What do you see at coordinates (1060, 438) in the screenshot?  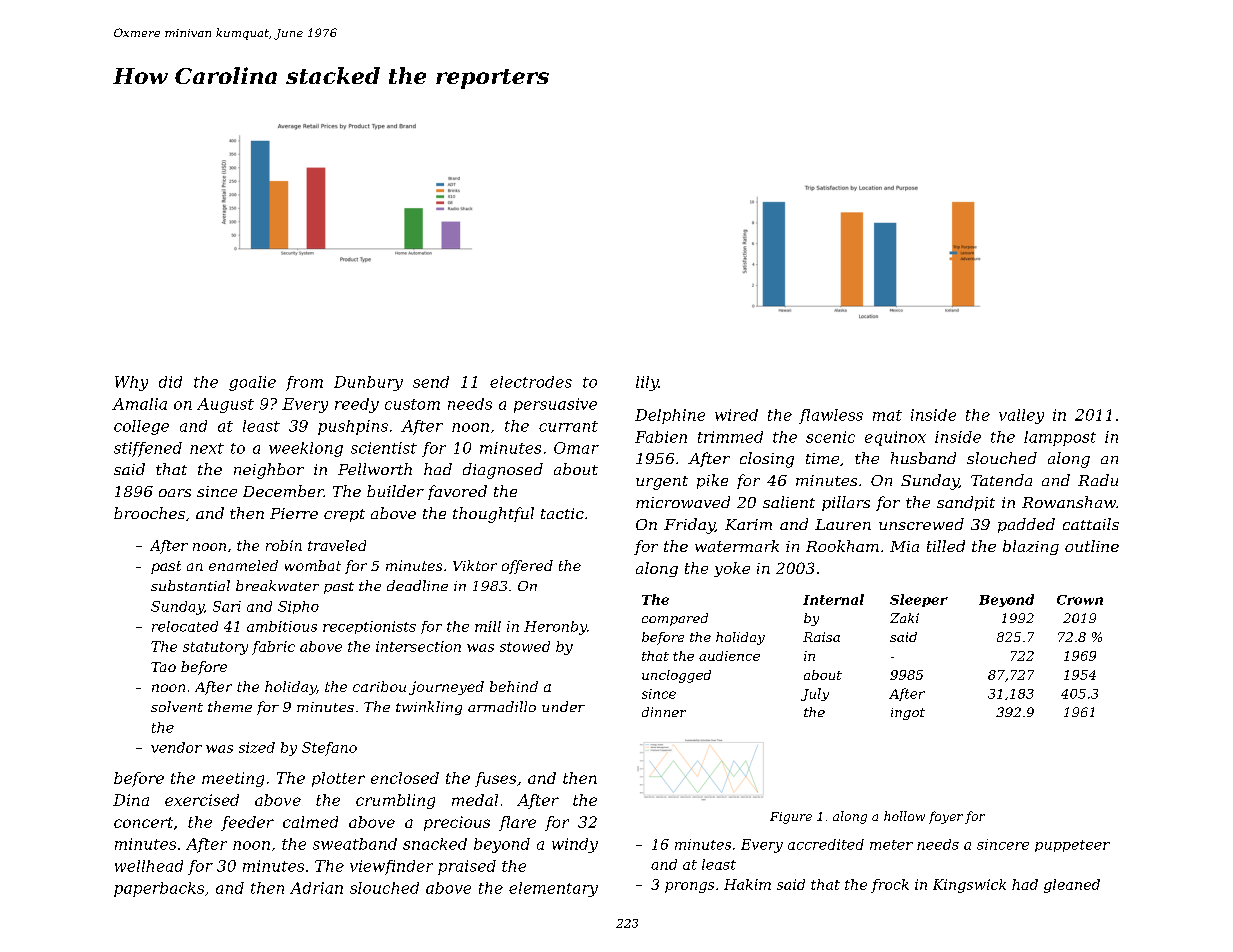 I see `lamppost` at bounding box center [1060, 438].
